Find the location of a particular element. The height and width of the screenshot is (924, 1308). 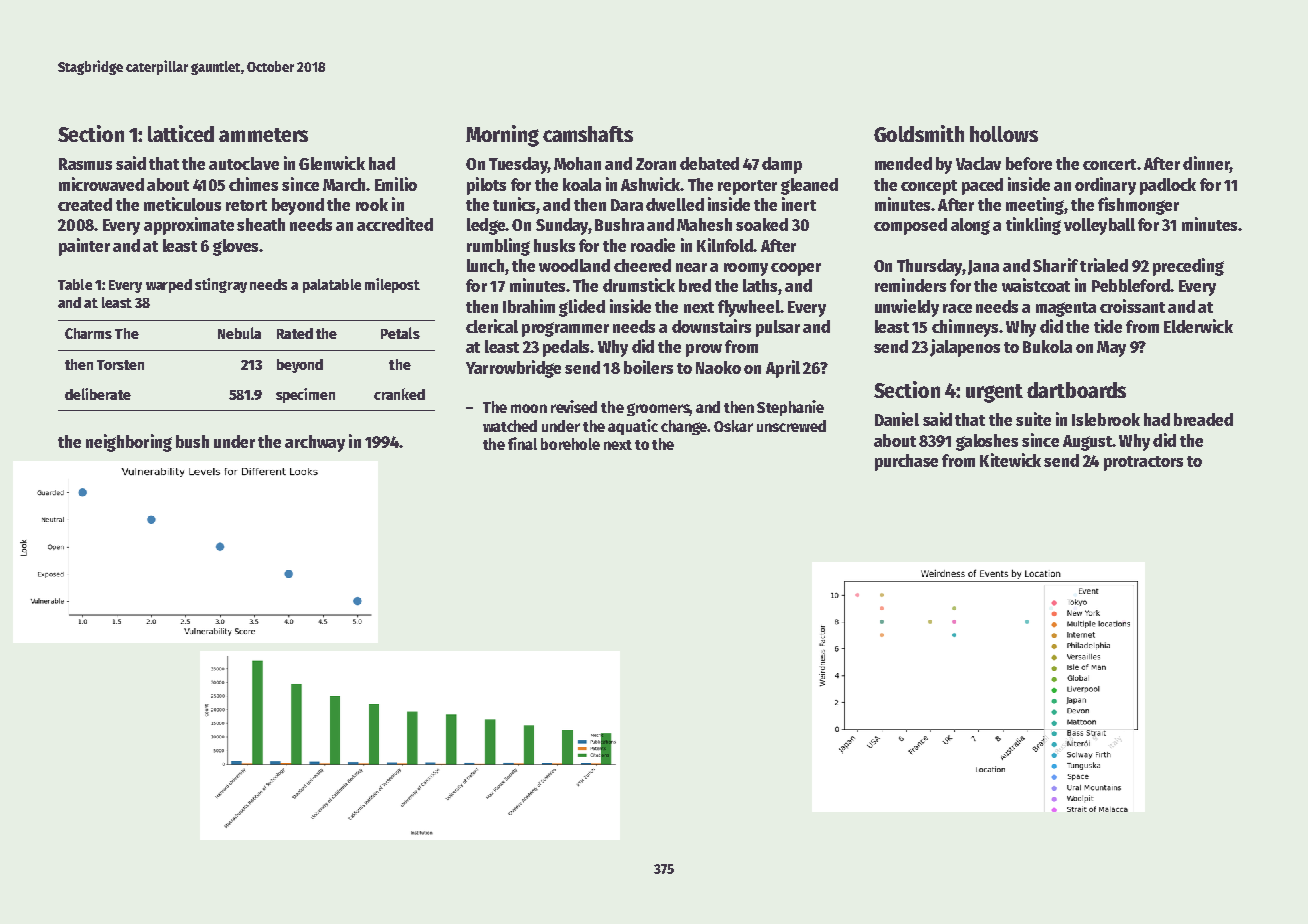

hollows is located at coordinates (1004, 134).
